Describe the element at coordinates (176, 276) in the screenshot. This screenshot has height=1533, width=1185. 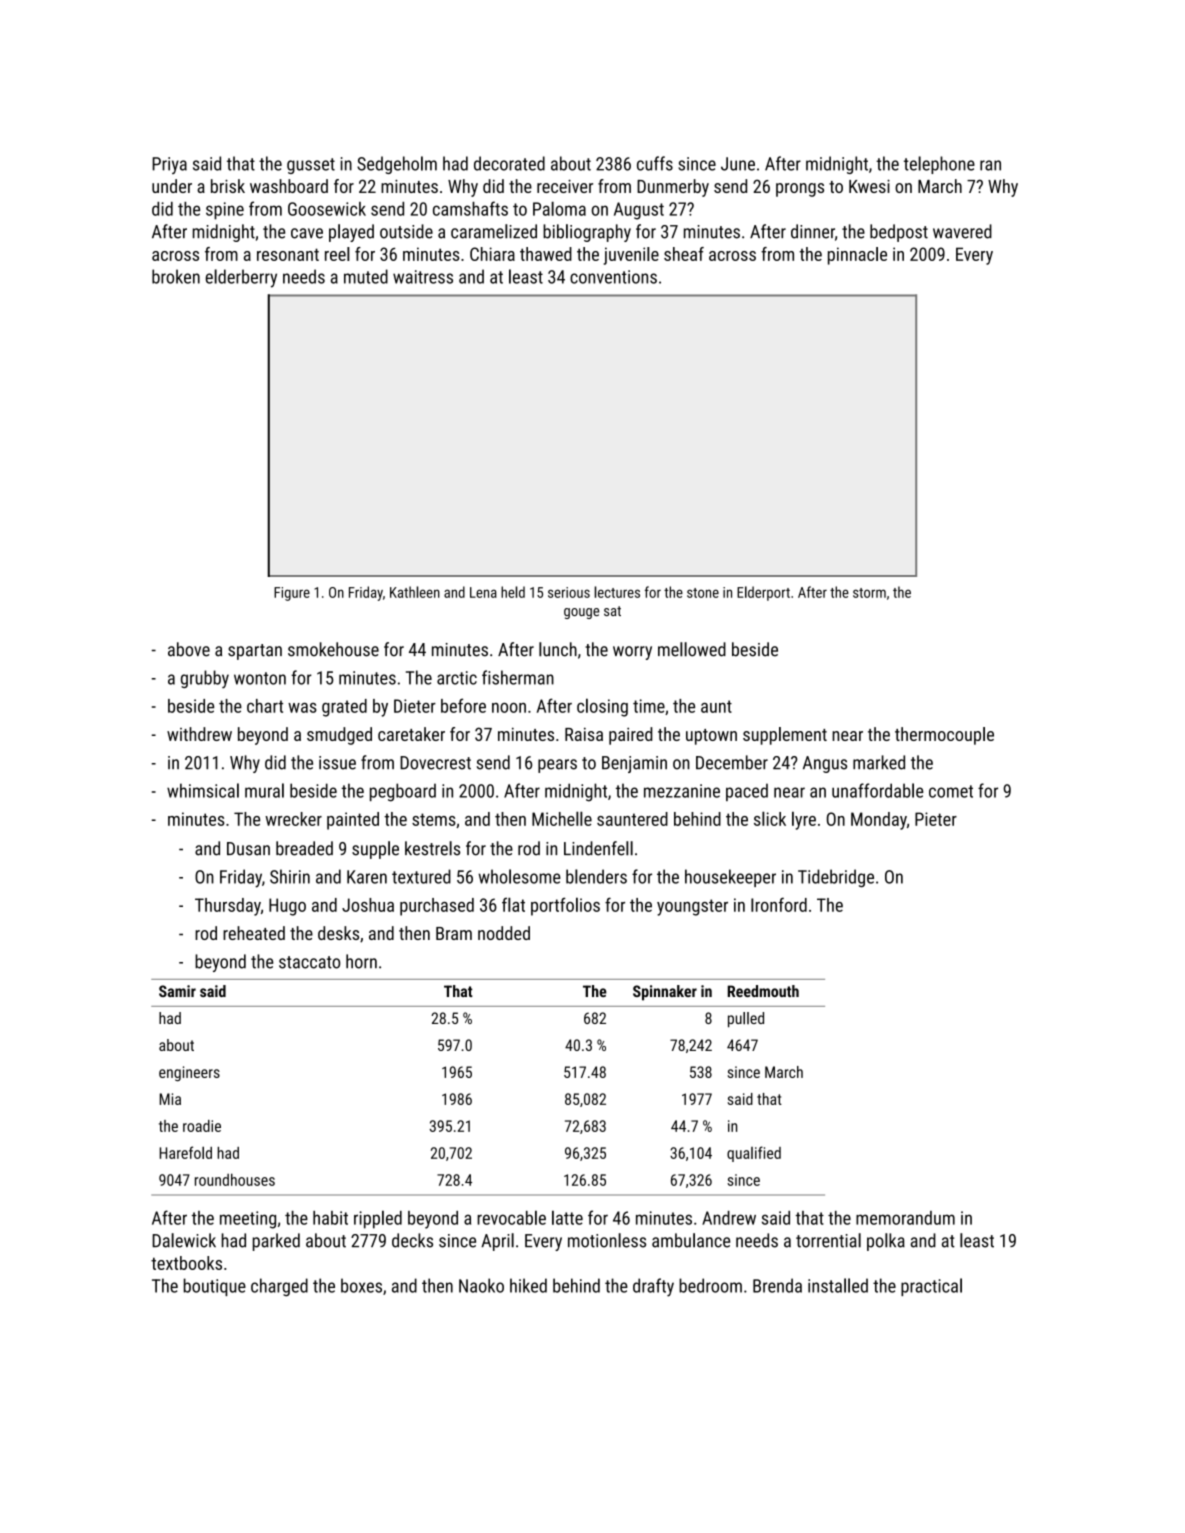
I see `broken` at that location.
